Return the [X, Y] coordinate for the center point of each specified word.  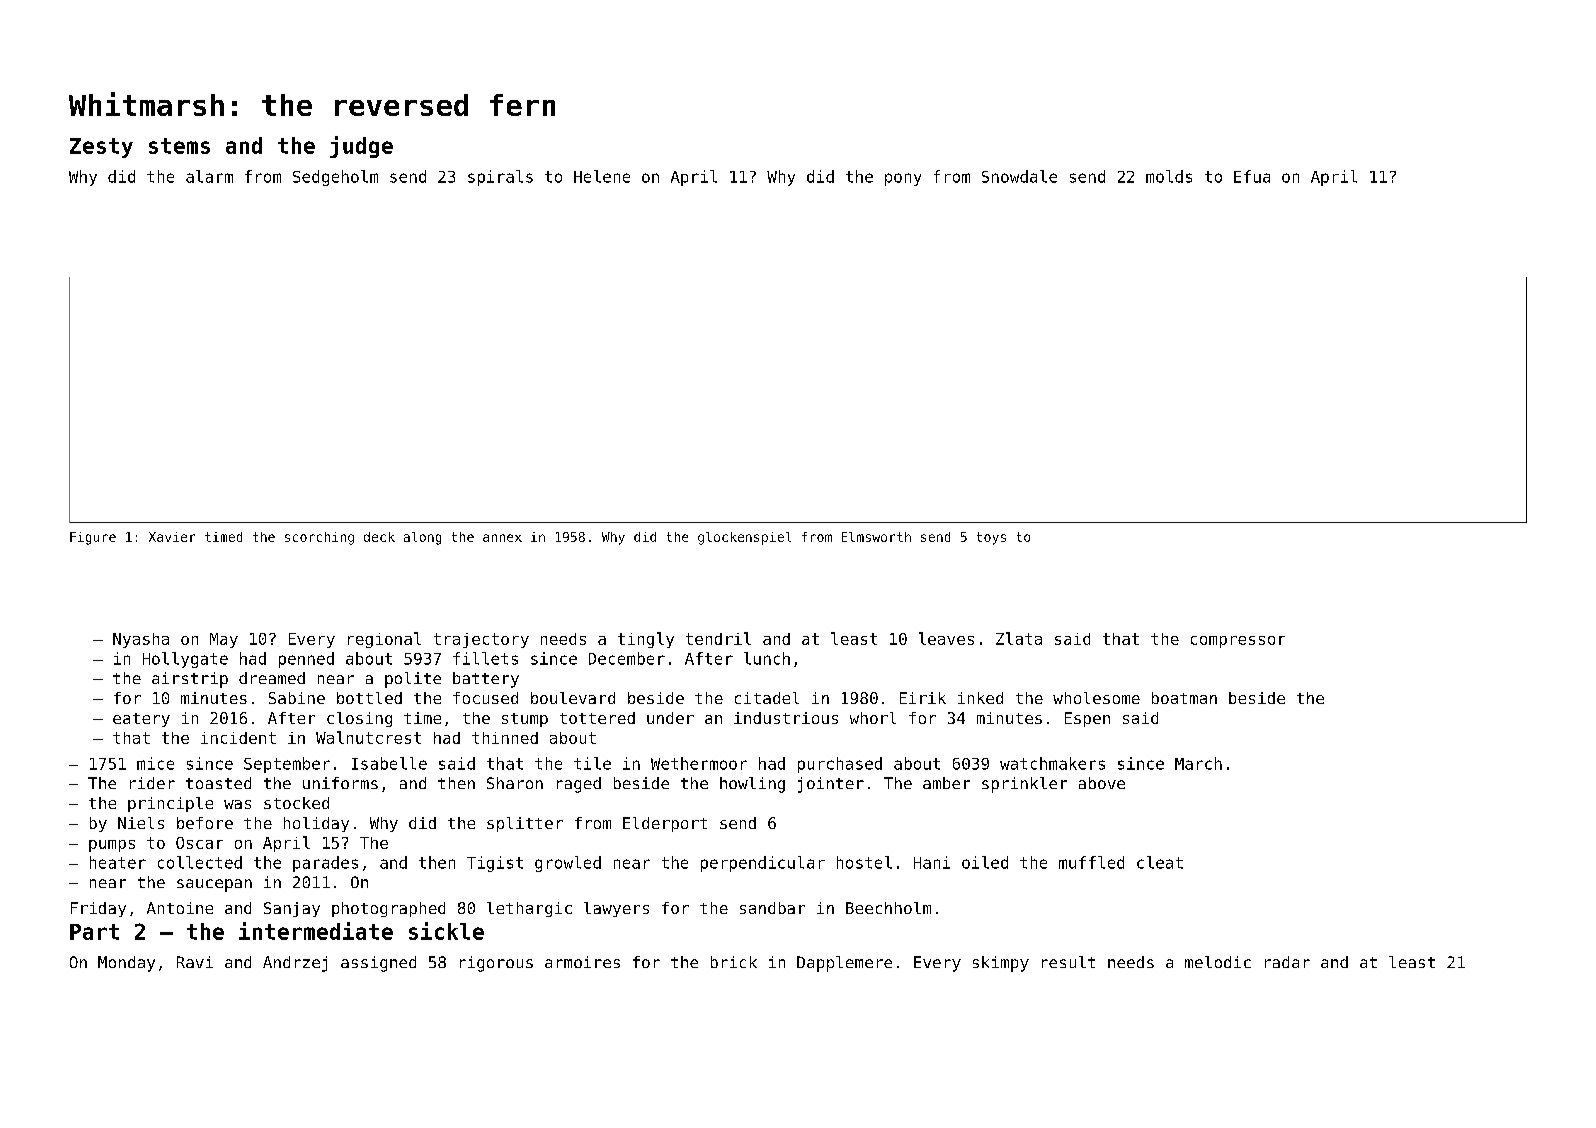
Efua [1252, 176]
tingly [646, 640]
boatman [1184, 698]
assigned [378, 964]
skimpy [1001, 964]
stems [179, 146]
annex [502, 538]
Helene [602, 176]
